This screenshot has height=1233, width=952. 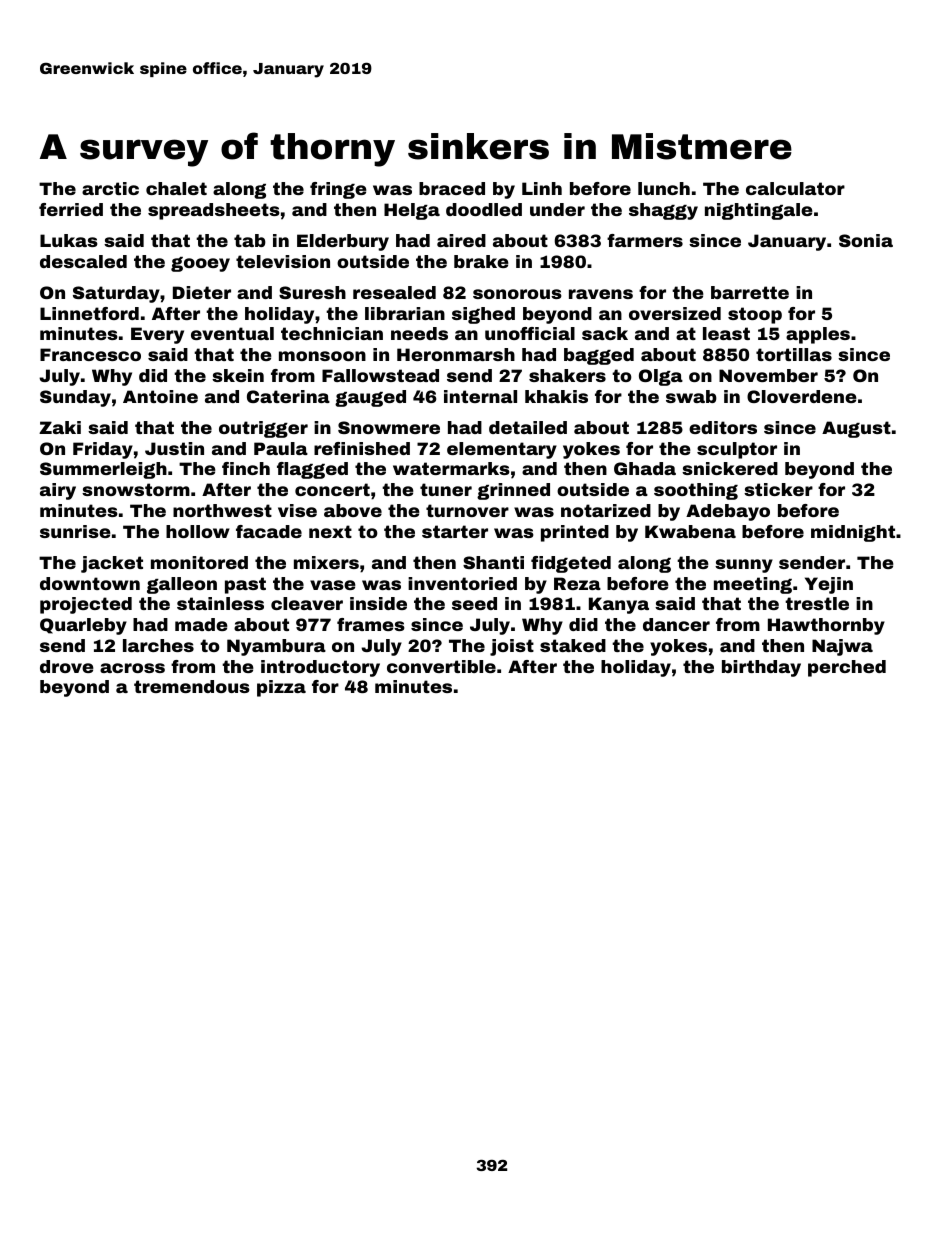 What do you see at coordinates (601, 294) in the screenshot?
I see `ravens` at bounding box center [601, 294].
